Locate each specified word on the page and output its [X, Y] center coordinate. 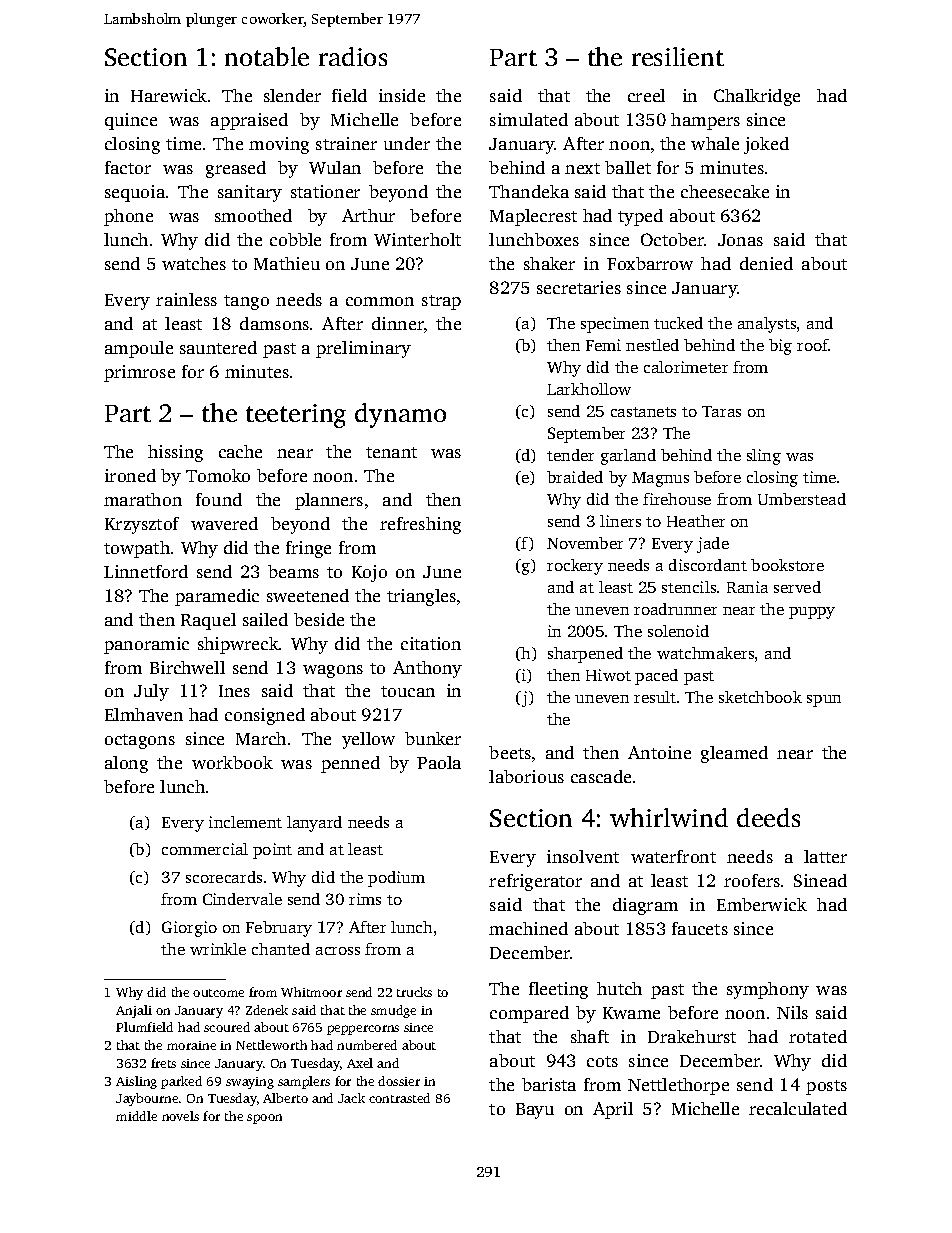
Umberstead [802, 499]
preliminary [363, 349]
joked [766, 145]
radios [353, 56]
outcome [218, 993]
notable [267, 56]
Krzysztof [142, 525]
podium [396, 879]
